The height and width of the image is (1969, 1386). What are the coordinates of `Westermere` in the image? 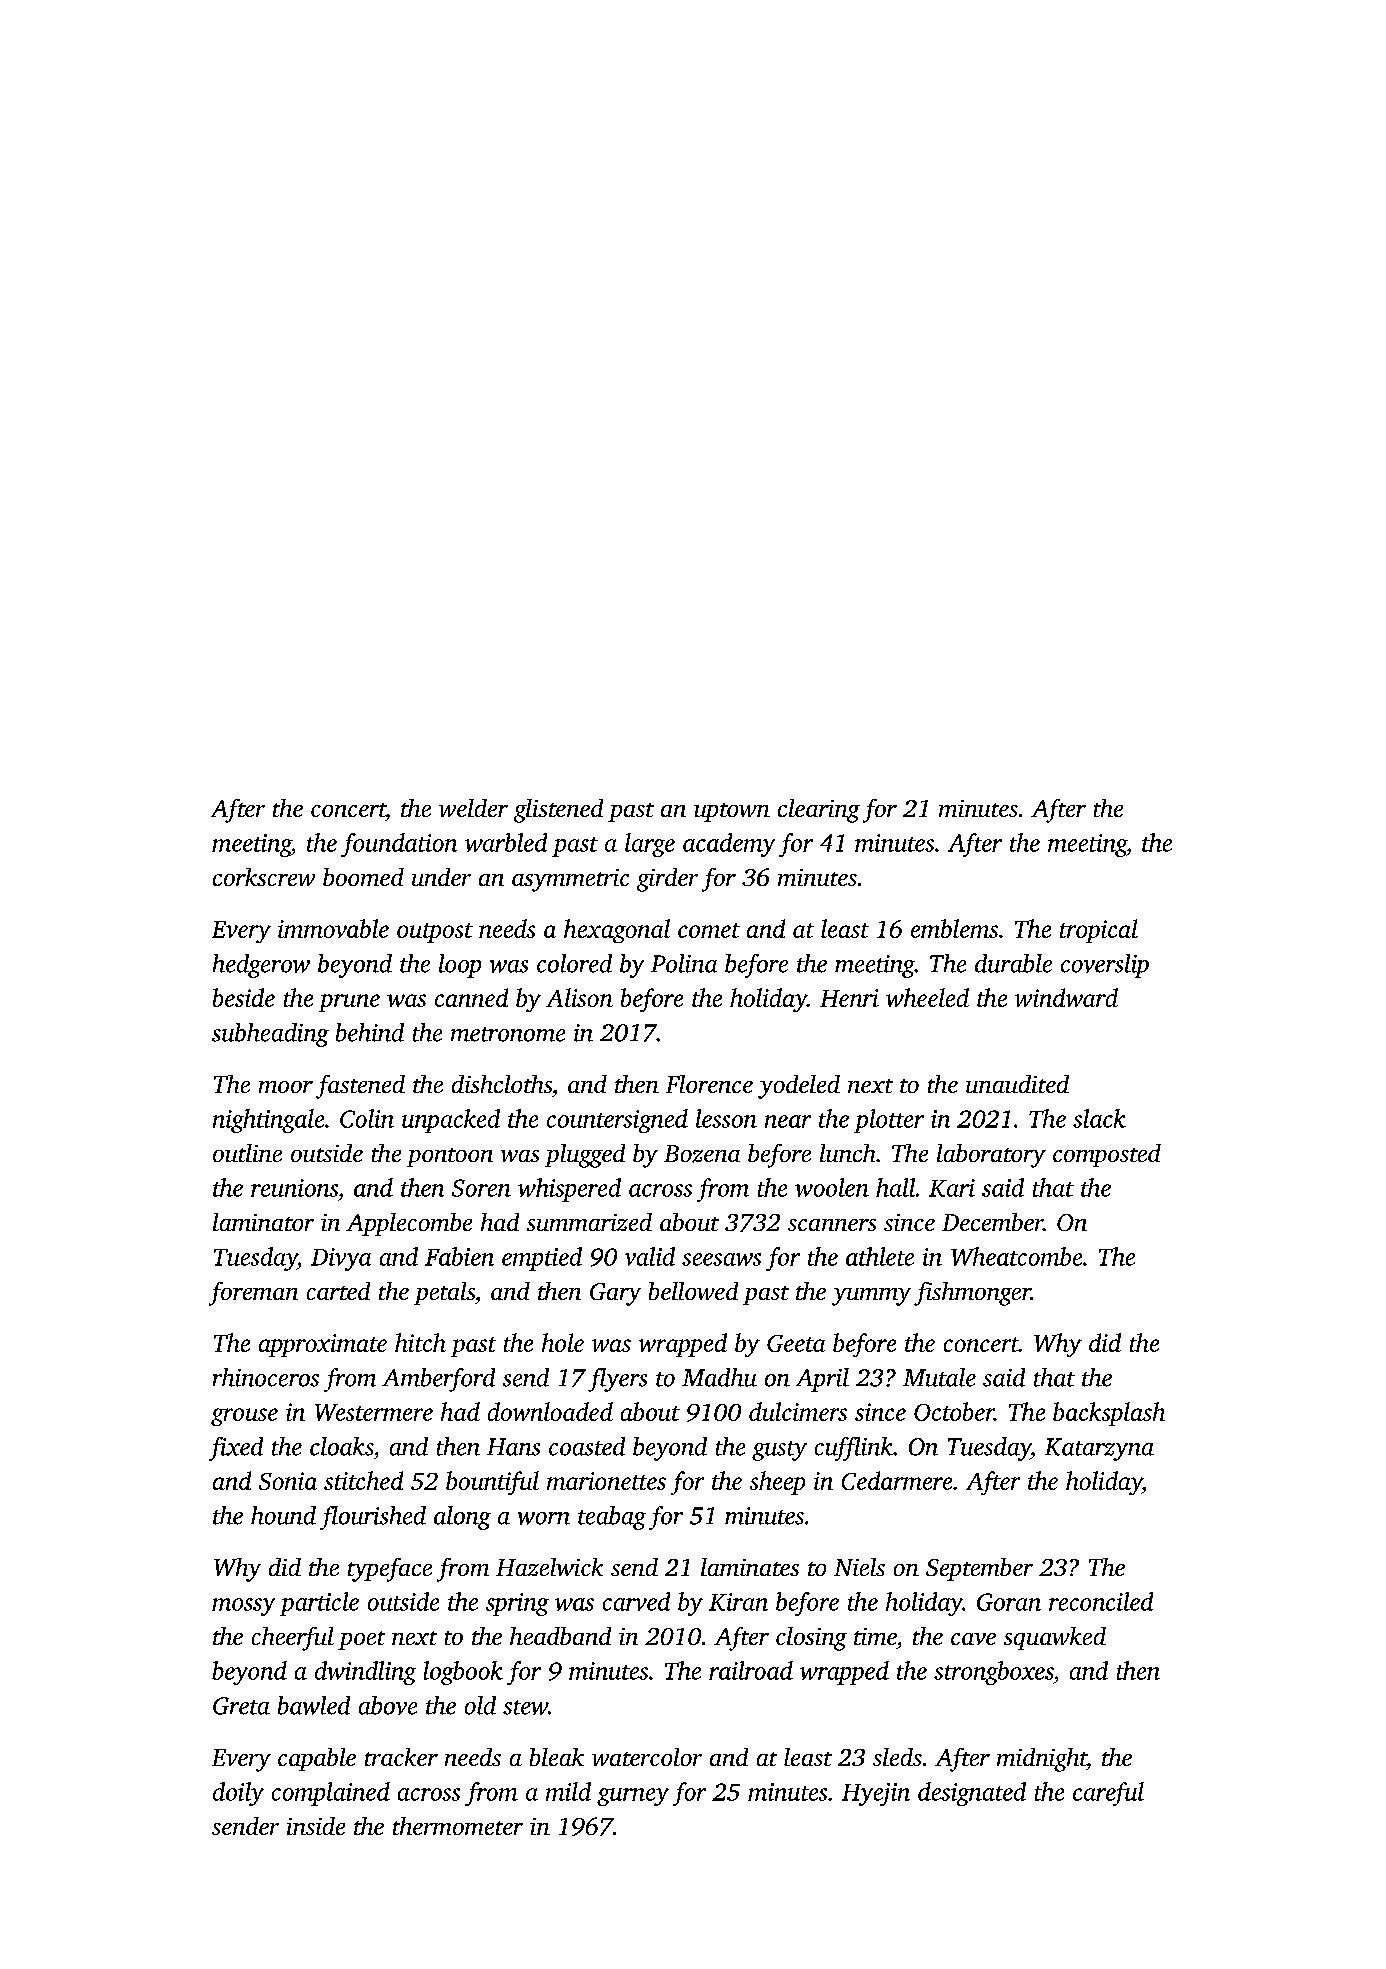 It's located at (374, 1412).
